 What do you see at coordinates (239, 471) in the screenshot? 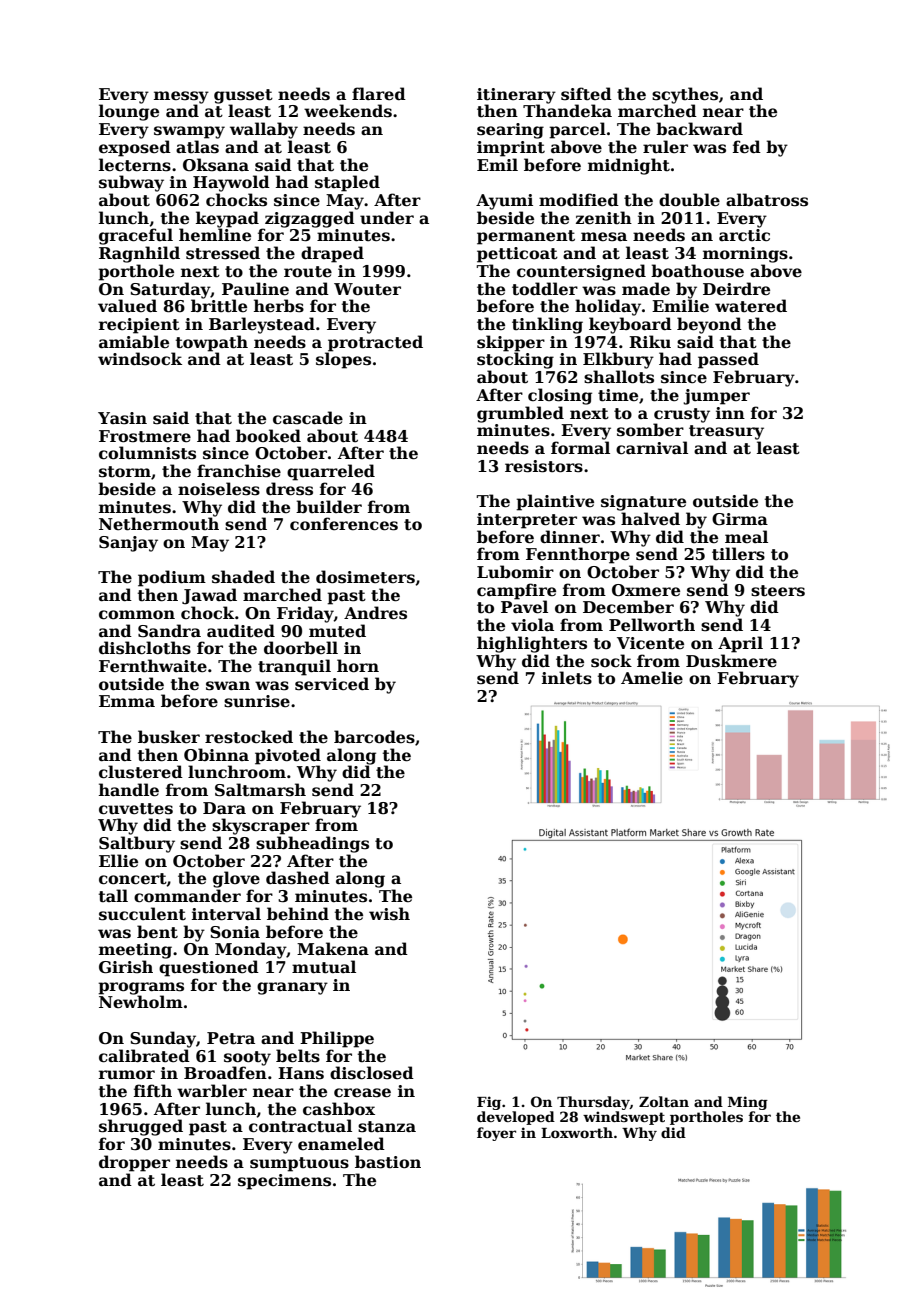
I see `franchise` at bounding box center [239, 471].
